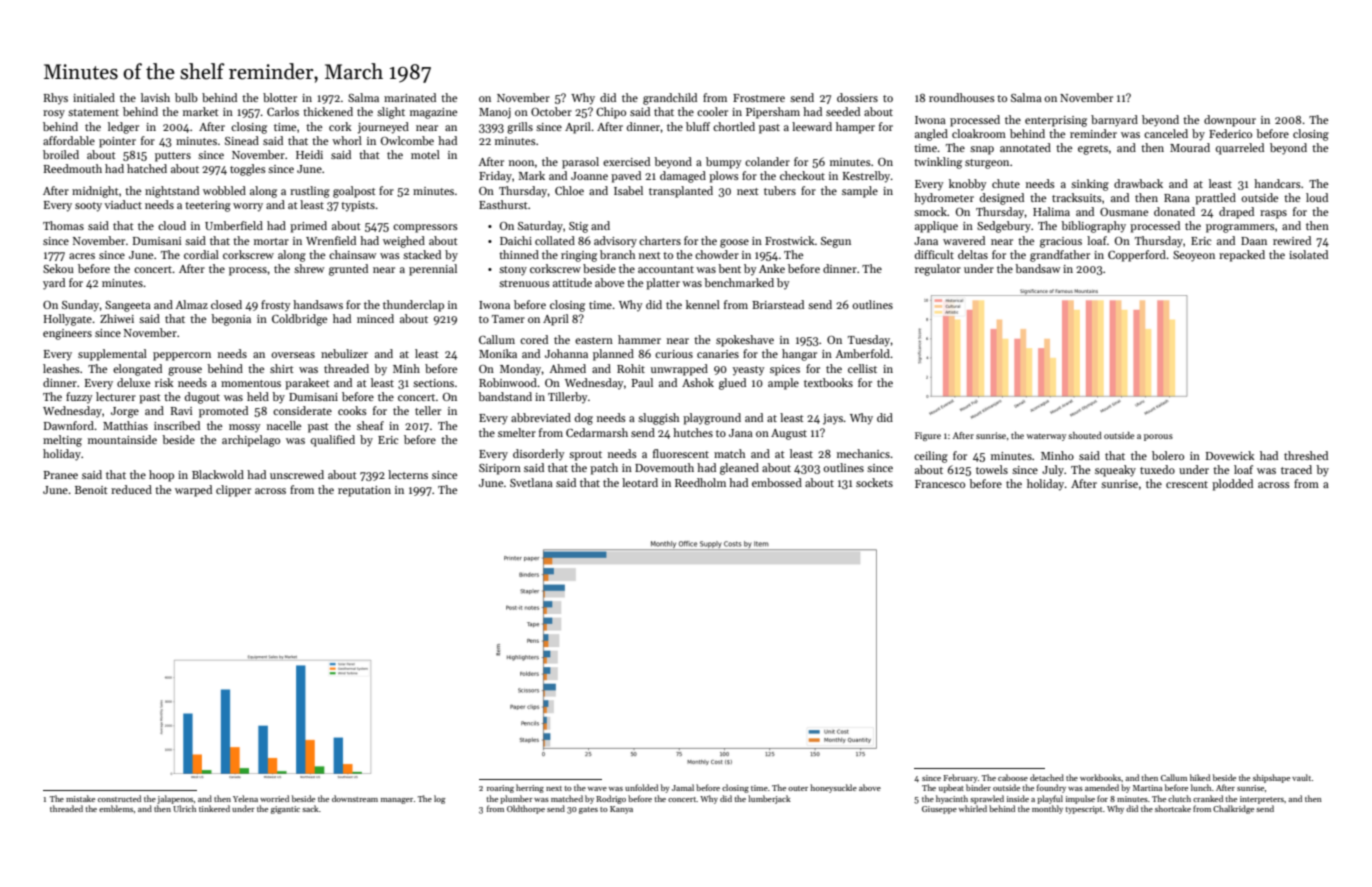 The height and width of the page is (887, 1372). Describe the element at coordinates (309, 154) in the page. I see `Heidi` at that location.
